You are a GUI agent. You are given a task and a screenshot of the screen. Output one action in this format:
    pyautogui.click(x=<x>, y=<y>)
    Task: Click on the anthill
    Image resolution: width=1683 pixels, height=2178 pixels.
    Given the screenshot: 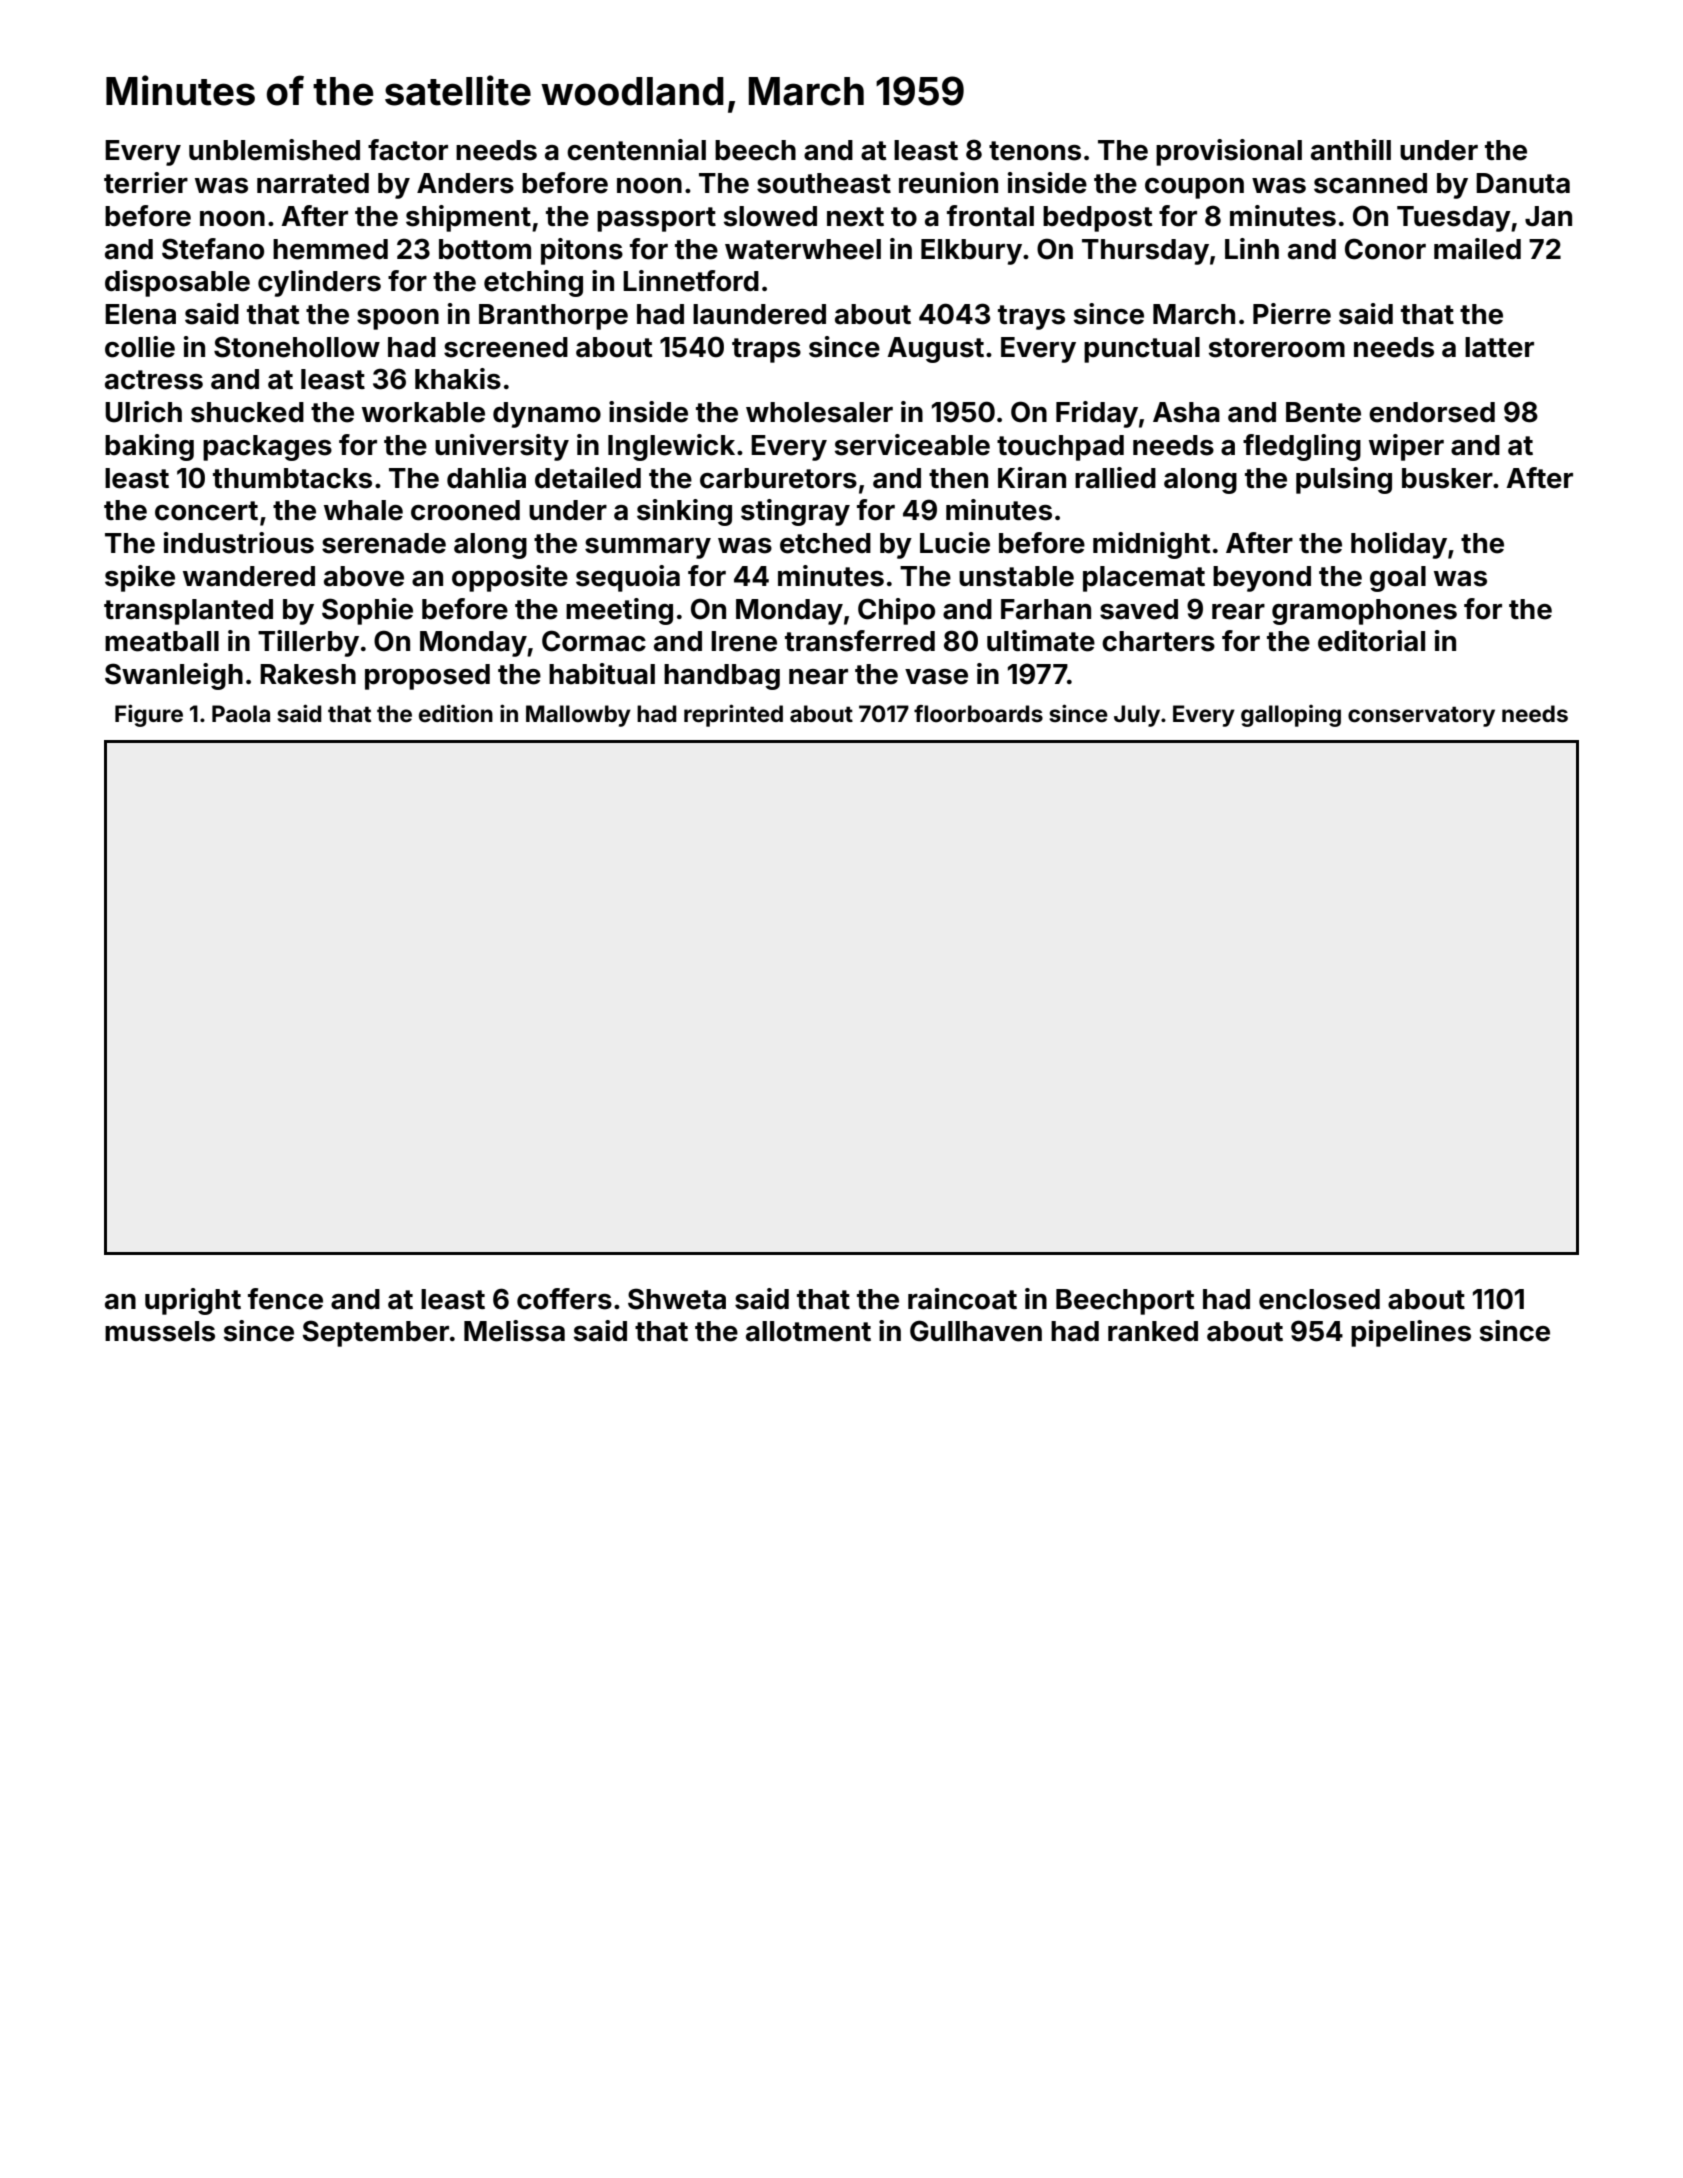 What is the action you would take?
    pyautogui.click(x=1351, y=150)
